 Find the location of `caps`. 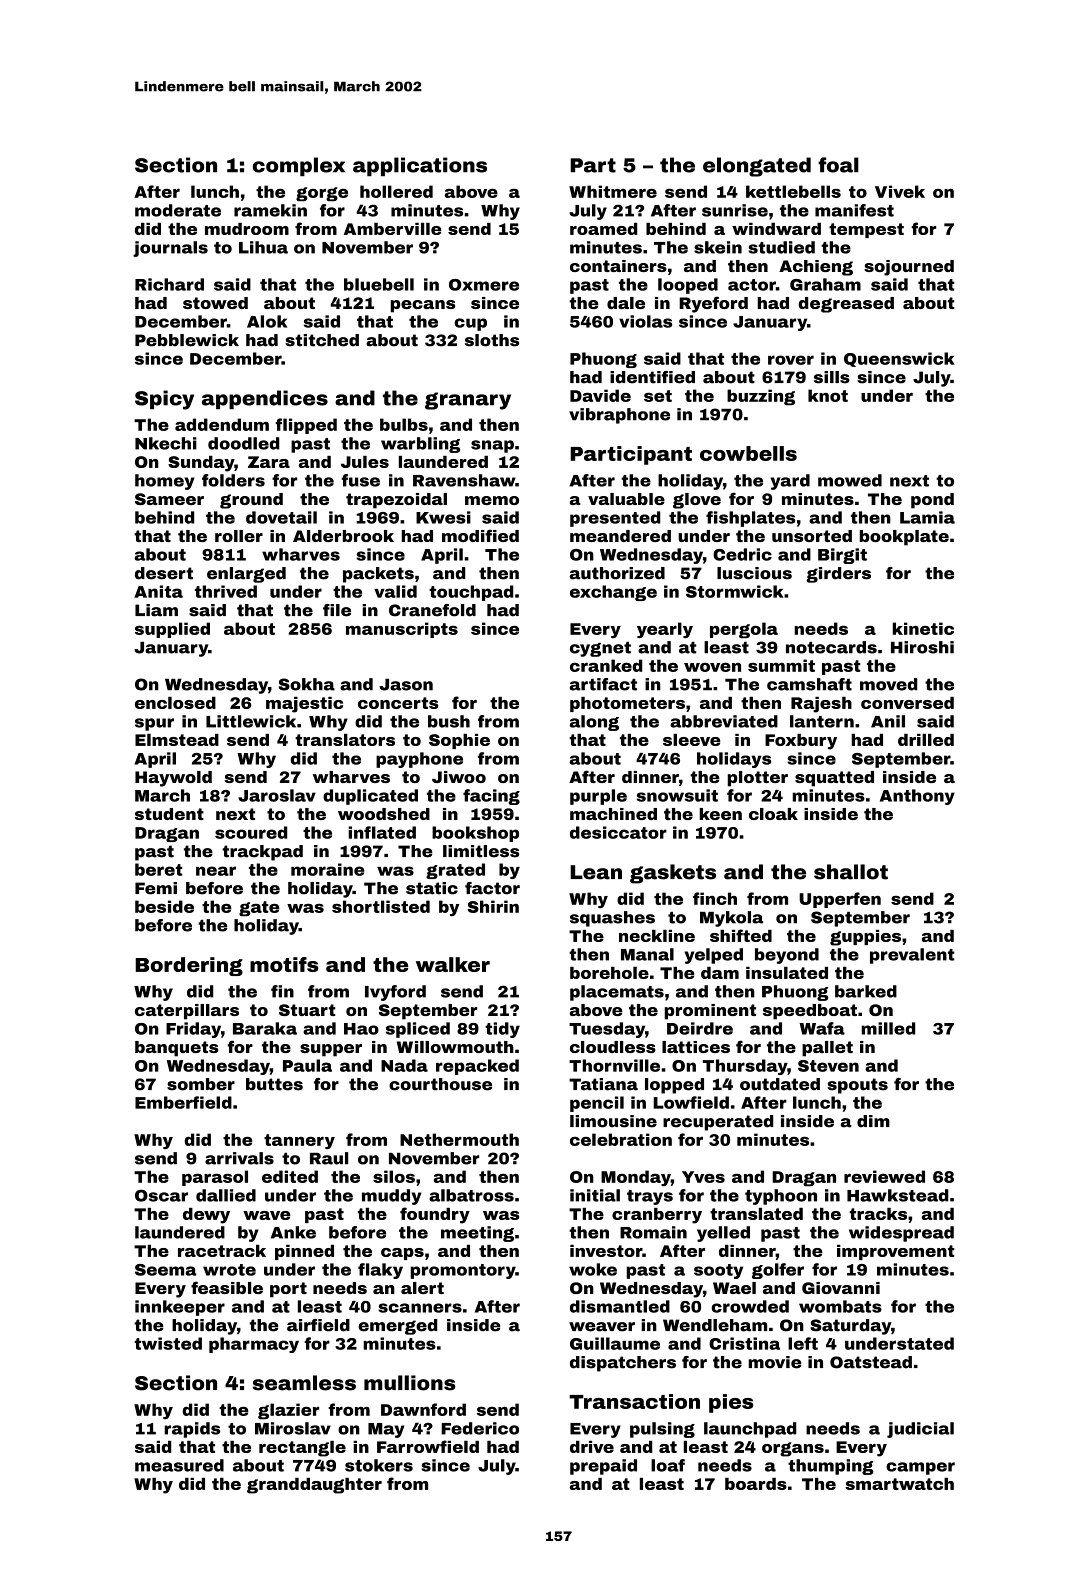

caps is located at coordinates (402, 1254).
